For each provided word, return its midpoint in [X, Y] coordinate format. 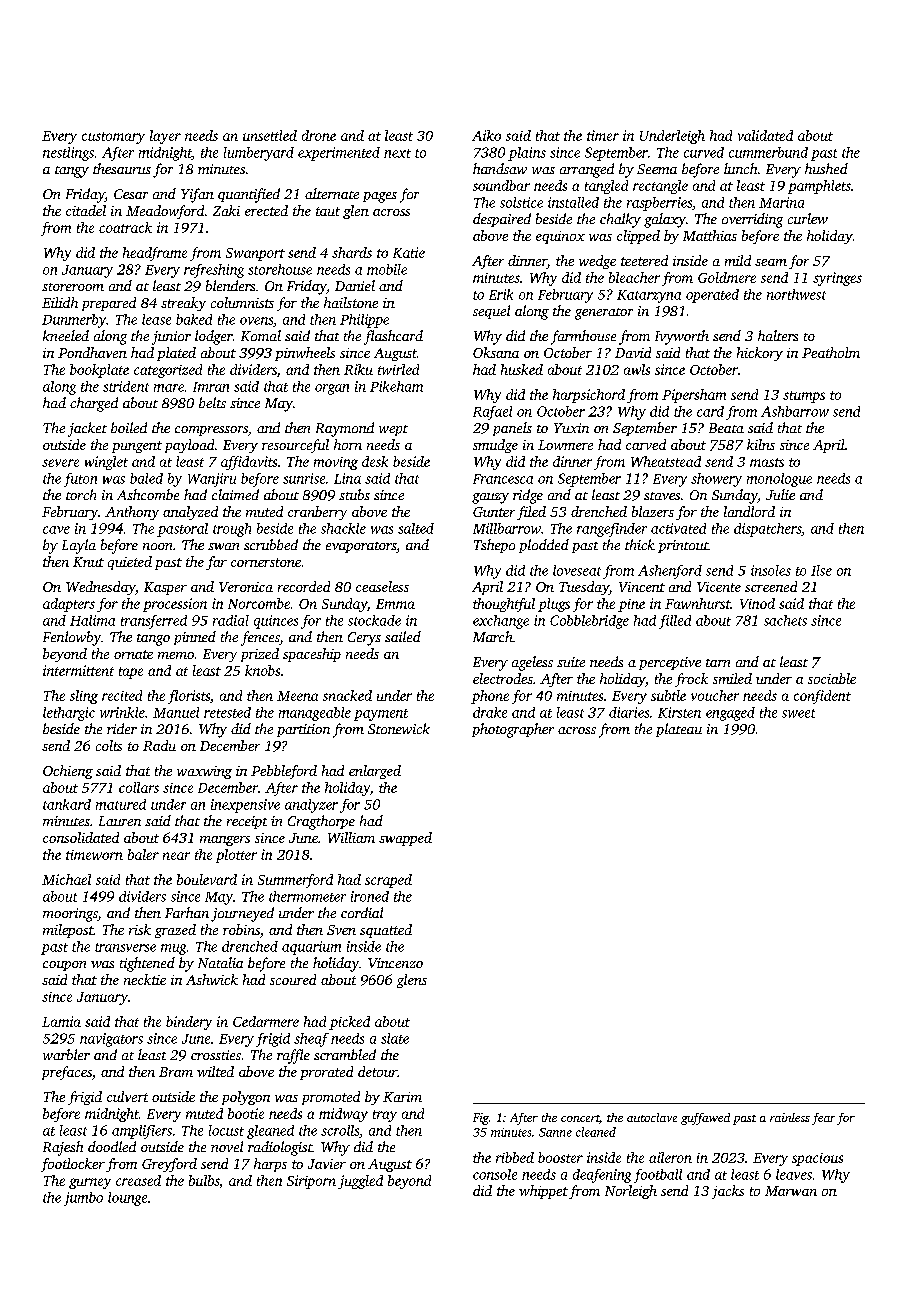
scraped [388, 881]
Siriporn [311, 1182]
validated [765, 135]
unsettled [270, 135]
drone [319, 135]
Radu [159, 745]
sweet [798, 713]
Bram [176, 1072]
